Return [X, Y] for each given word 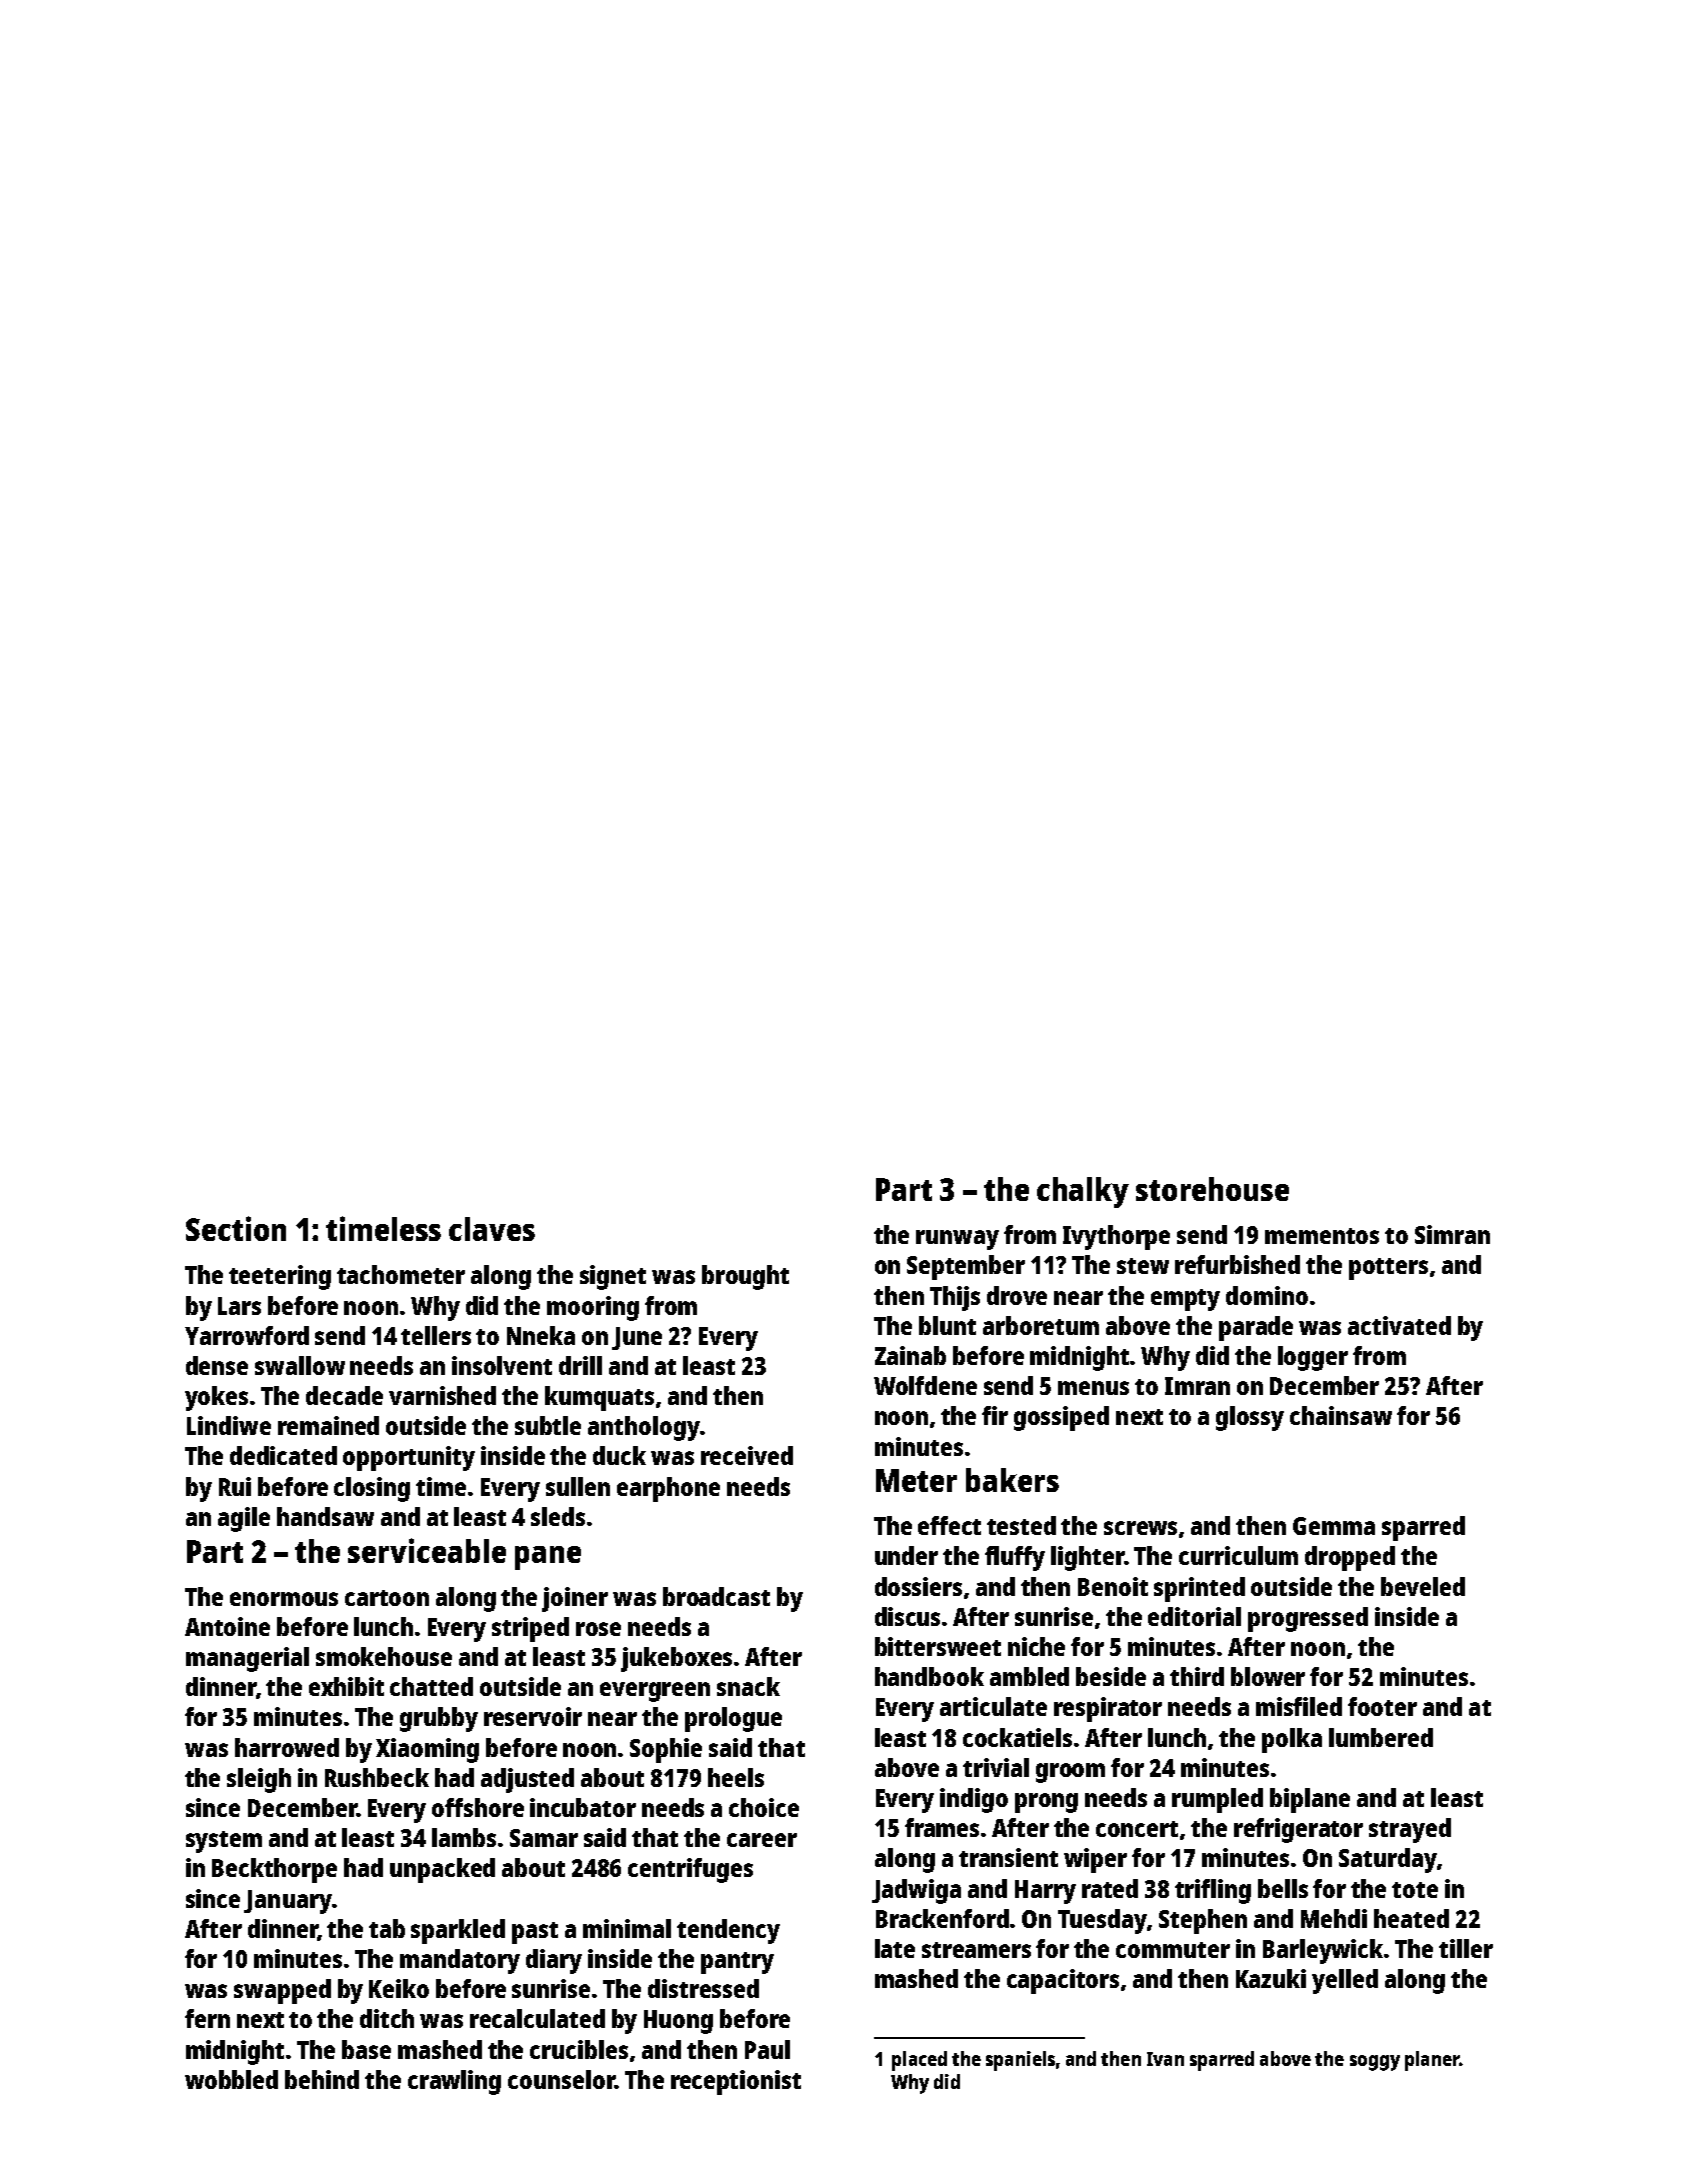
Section [236, 1228]
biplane [1310, 1800]
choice [764, 1807]
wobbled [231, 2079]
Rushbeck [377, 1777]
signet [613, 1277]
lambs [464, 1837]
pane [548, 1558]
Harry [1045, 1892]
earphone [668, 1489]
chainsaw [1341, 1415]
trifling [1213, 1891]
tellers [436, 1335]
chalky [1083, 1192]
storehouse [1212, 1189]
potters [1388, 1269]
